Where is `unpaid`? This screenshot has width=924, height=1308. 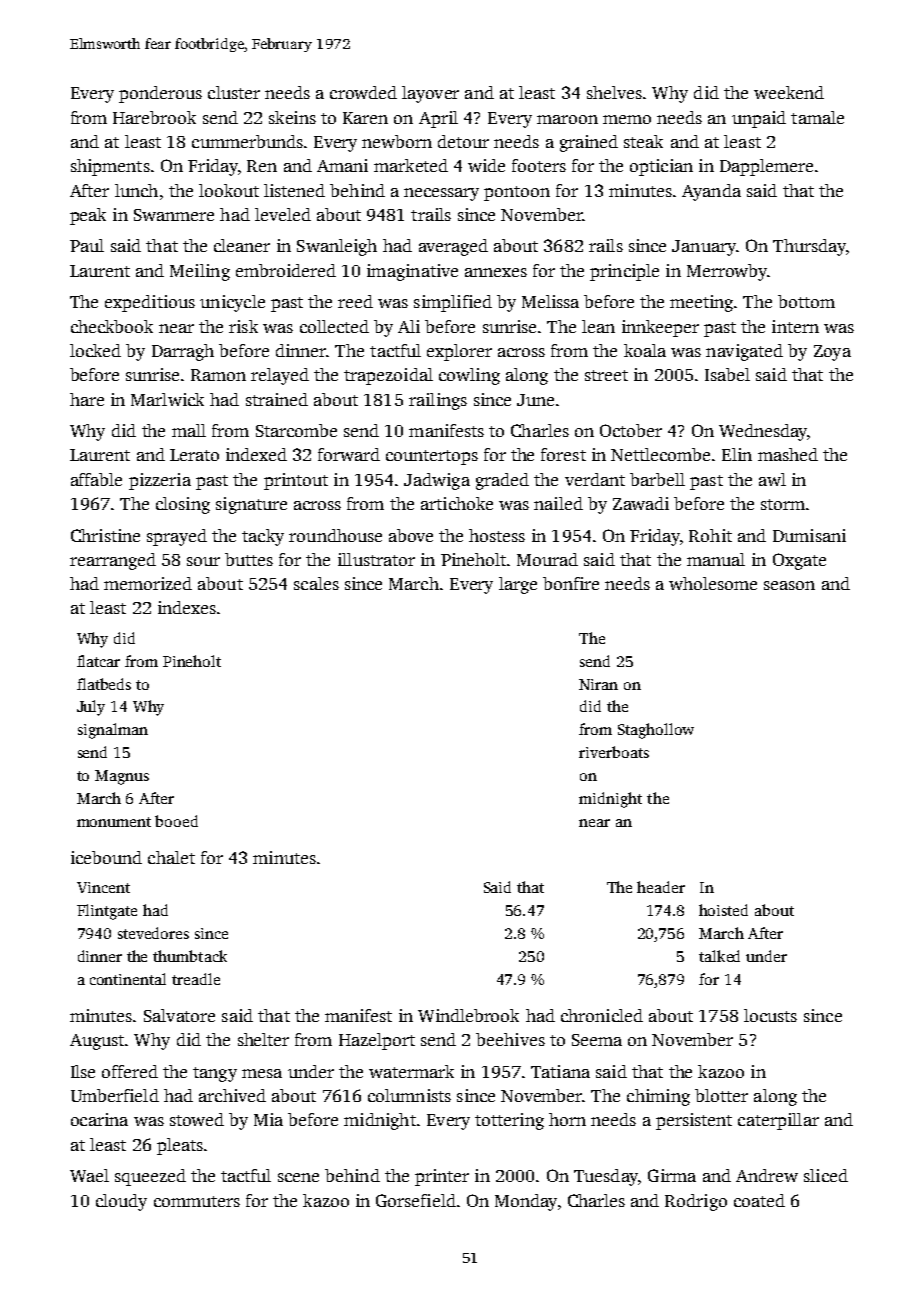
unpaid is located at coordinates (759, 119).
